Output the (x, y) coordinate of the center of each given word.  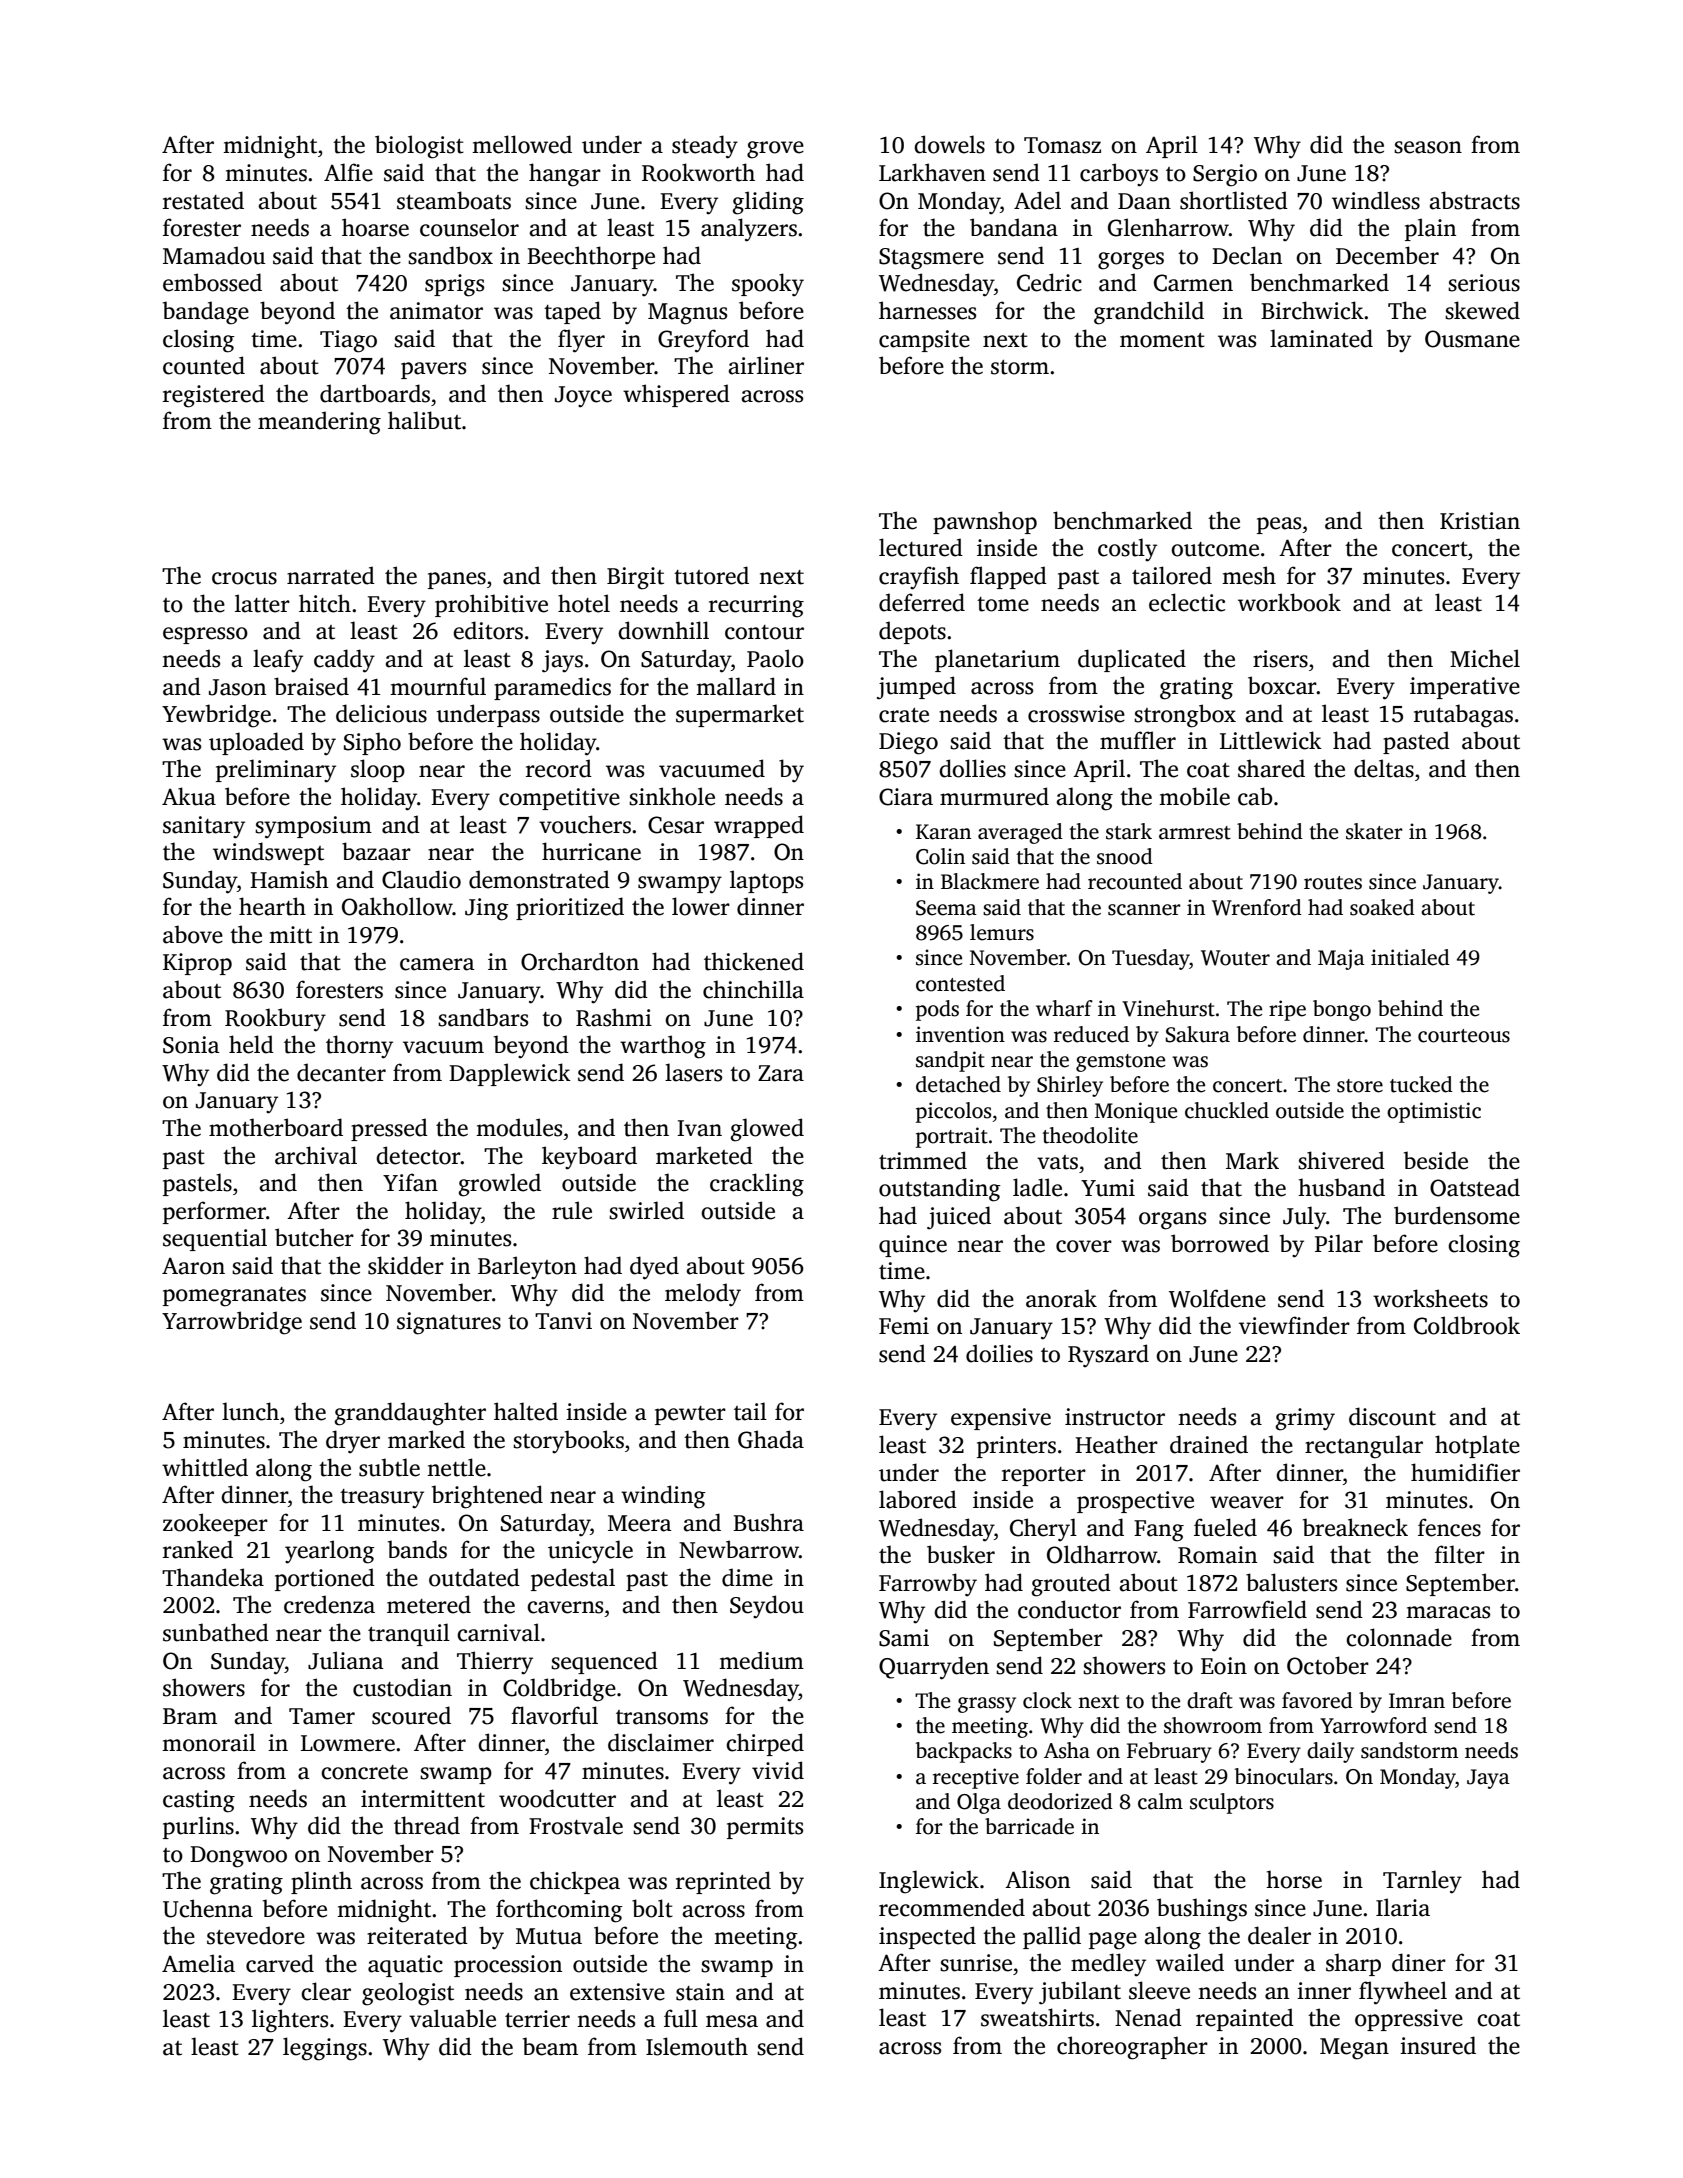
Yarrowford (1373, 1725)
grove (775, 150)
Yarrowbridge (232, 1323)
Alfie (348, 172)
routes (1333, 883)
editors (488, 630)
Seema (946, 908)
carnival (498, 1632)
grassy (987, 1705)
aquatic (405, 1966)
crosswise (1076, 714)
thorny (359, 1047)
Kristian (1480, 521)
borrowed (1220, 1243)
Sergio (1225, 175)
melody (703, 1294)
